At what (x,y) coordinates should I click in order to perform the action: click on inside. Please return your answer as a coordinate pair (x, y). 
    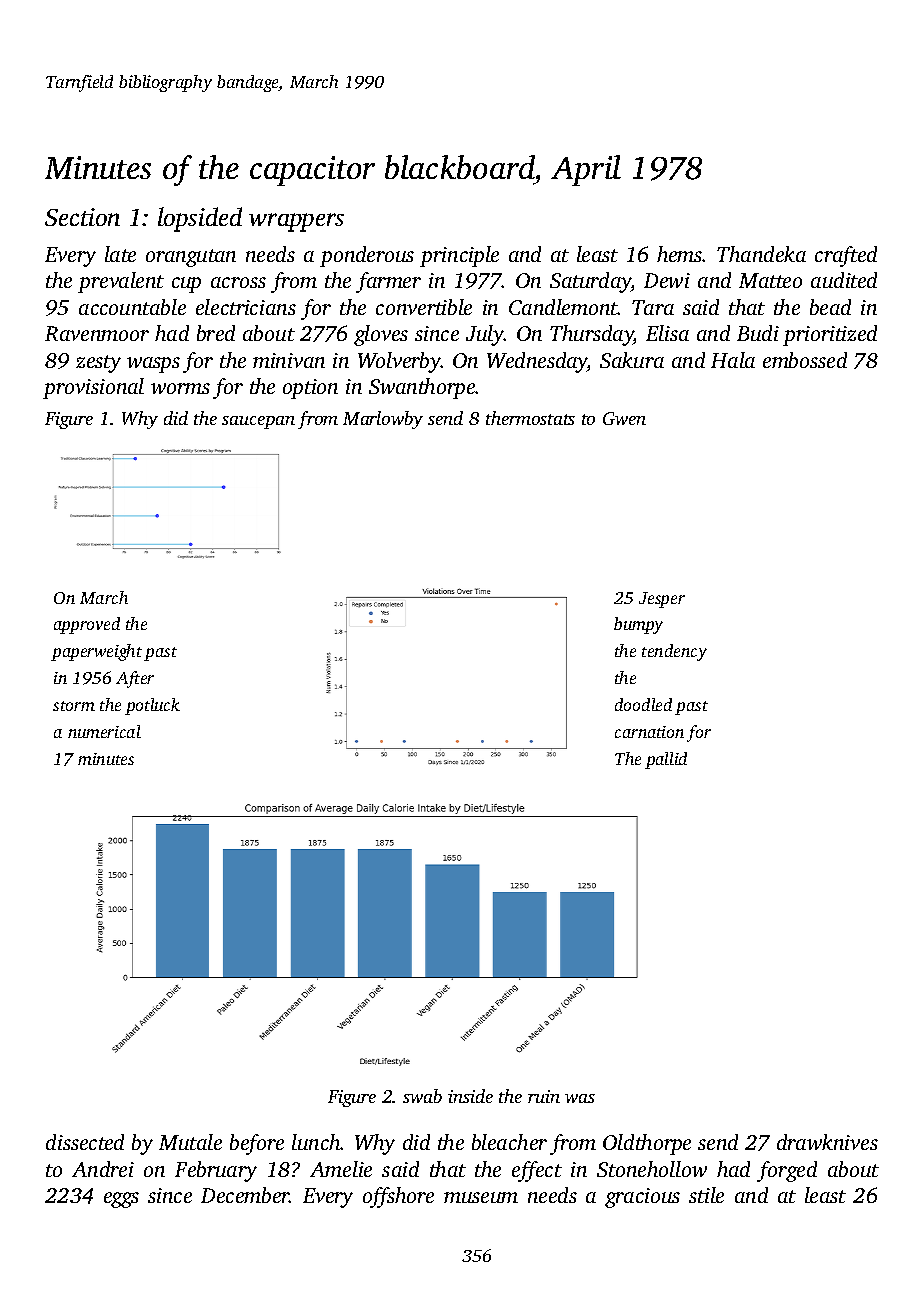
    Looking at the image, I should click on (470, 1096).
